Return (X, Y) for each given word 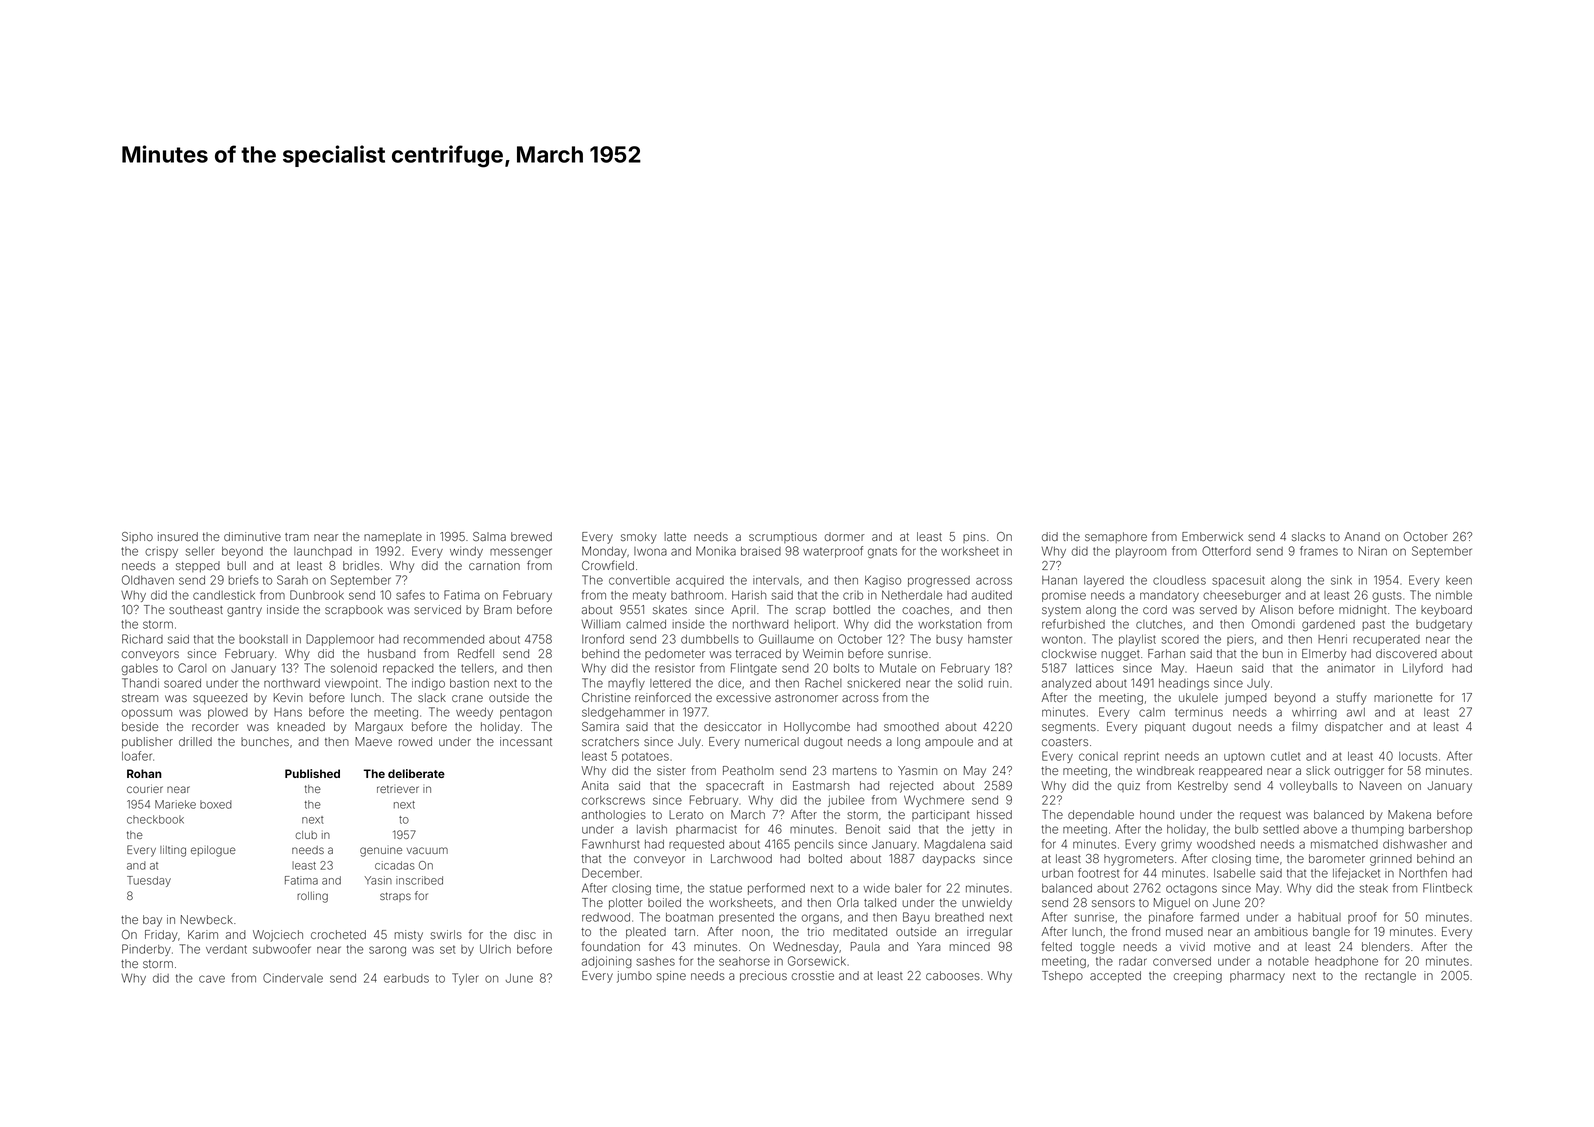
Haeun (1214, 668)
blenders (1386, 946)
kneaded (301, 726)
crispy (161, 552)
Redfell (476, 653)
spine (671, 976)
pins (974, 537)
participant (941, 815)
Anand (1362, 536)
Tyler (465, 979)
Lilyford (1423, 669)
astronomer (806, 698)
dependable (1101, 815)
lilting (173, 851)
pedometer (675, 654)
